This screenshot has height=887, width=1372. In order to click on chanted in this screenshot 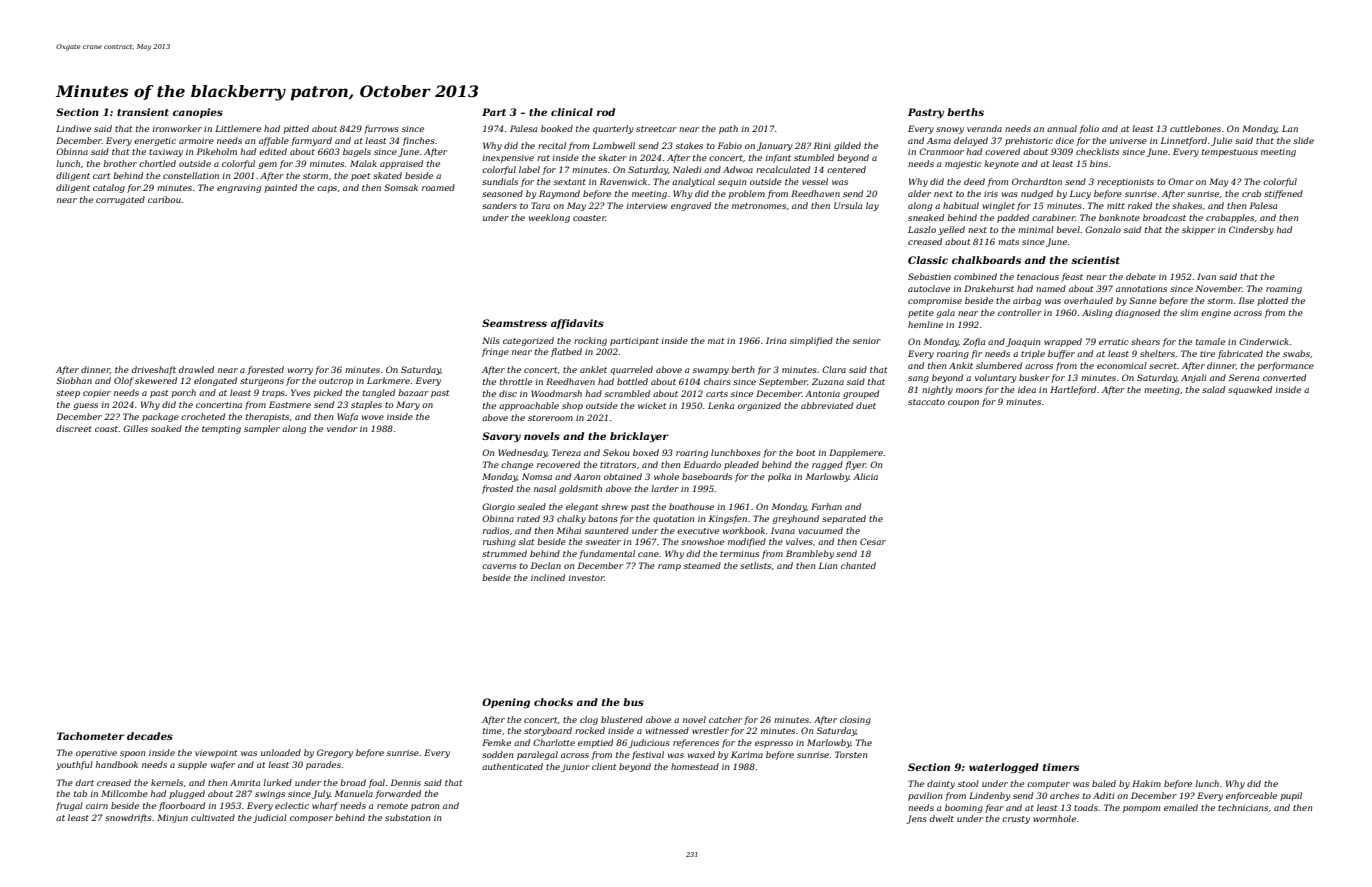, I will do `click(858, 565)`.
